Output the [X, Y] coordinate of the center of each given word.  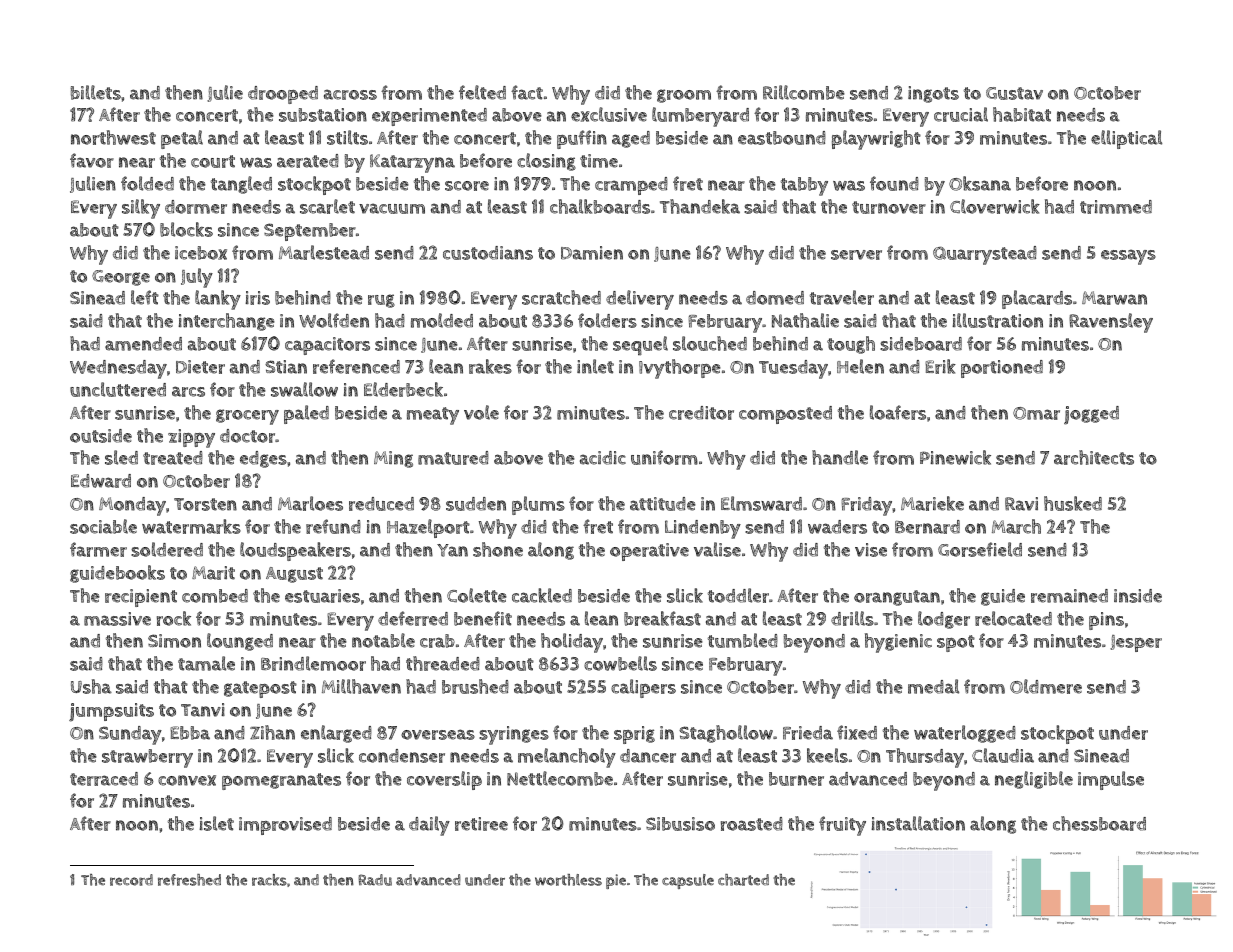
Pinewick [955, 457]
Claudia [1003, 755]
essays [1128, 257]
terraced [104, 779]
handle [840, 457]
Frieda [808, 733]
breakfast [662, 618]
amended [143, 344]
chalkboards [600, 206]
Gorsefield [980, 549]
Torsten [205, 504]
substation [323, 115]
